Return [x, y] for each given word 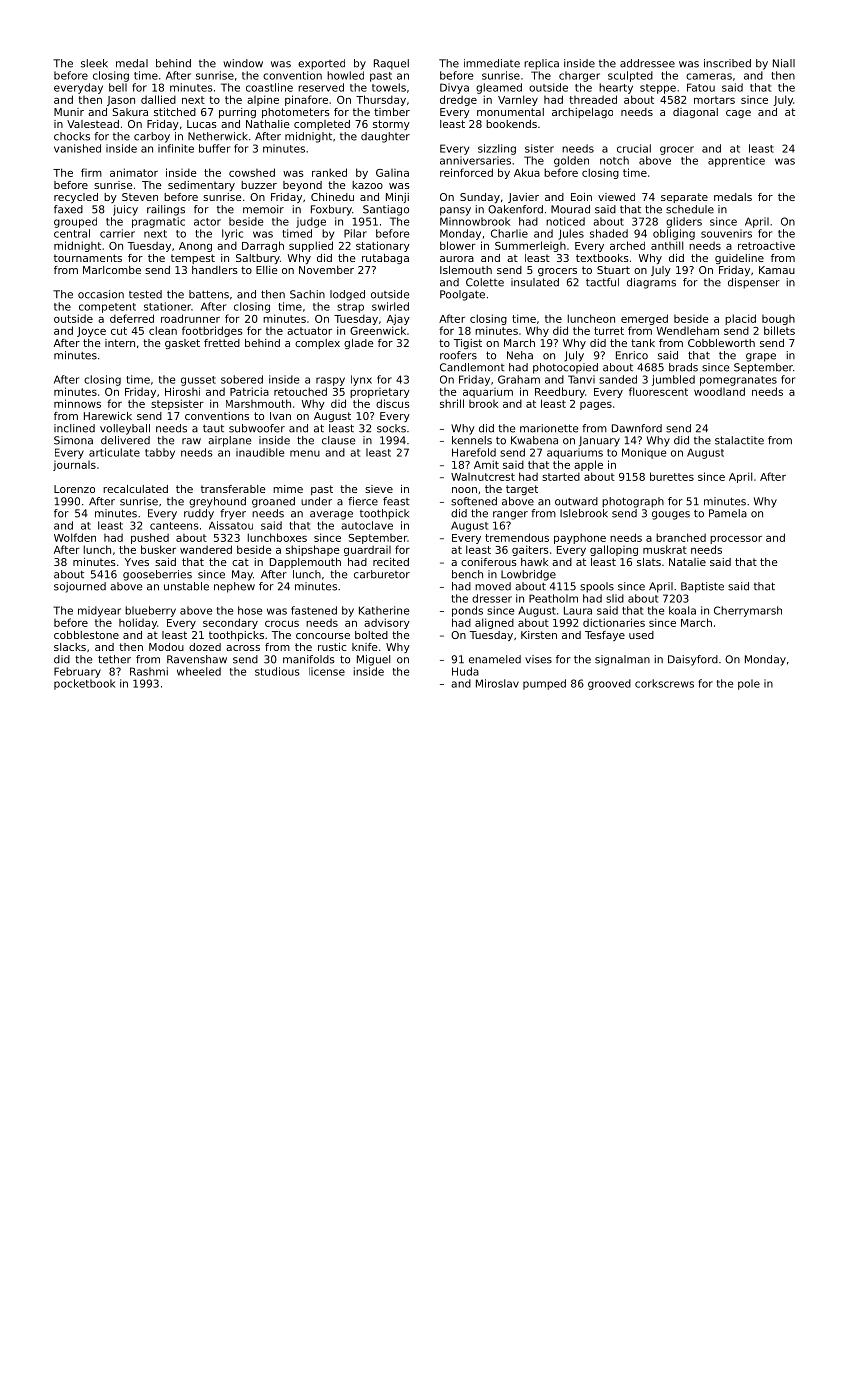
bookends [511, 124]
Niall [784, 63]
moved [493, 586]
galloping [614, 550]
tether [114, 659]
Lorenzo [74, 489]
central [72, 233]
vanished [77, 148]
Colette [485, 282]
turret [609, 331]
